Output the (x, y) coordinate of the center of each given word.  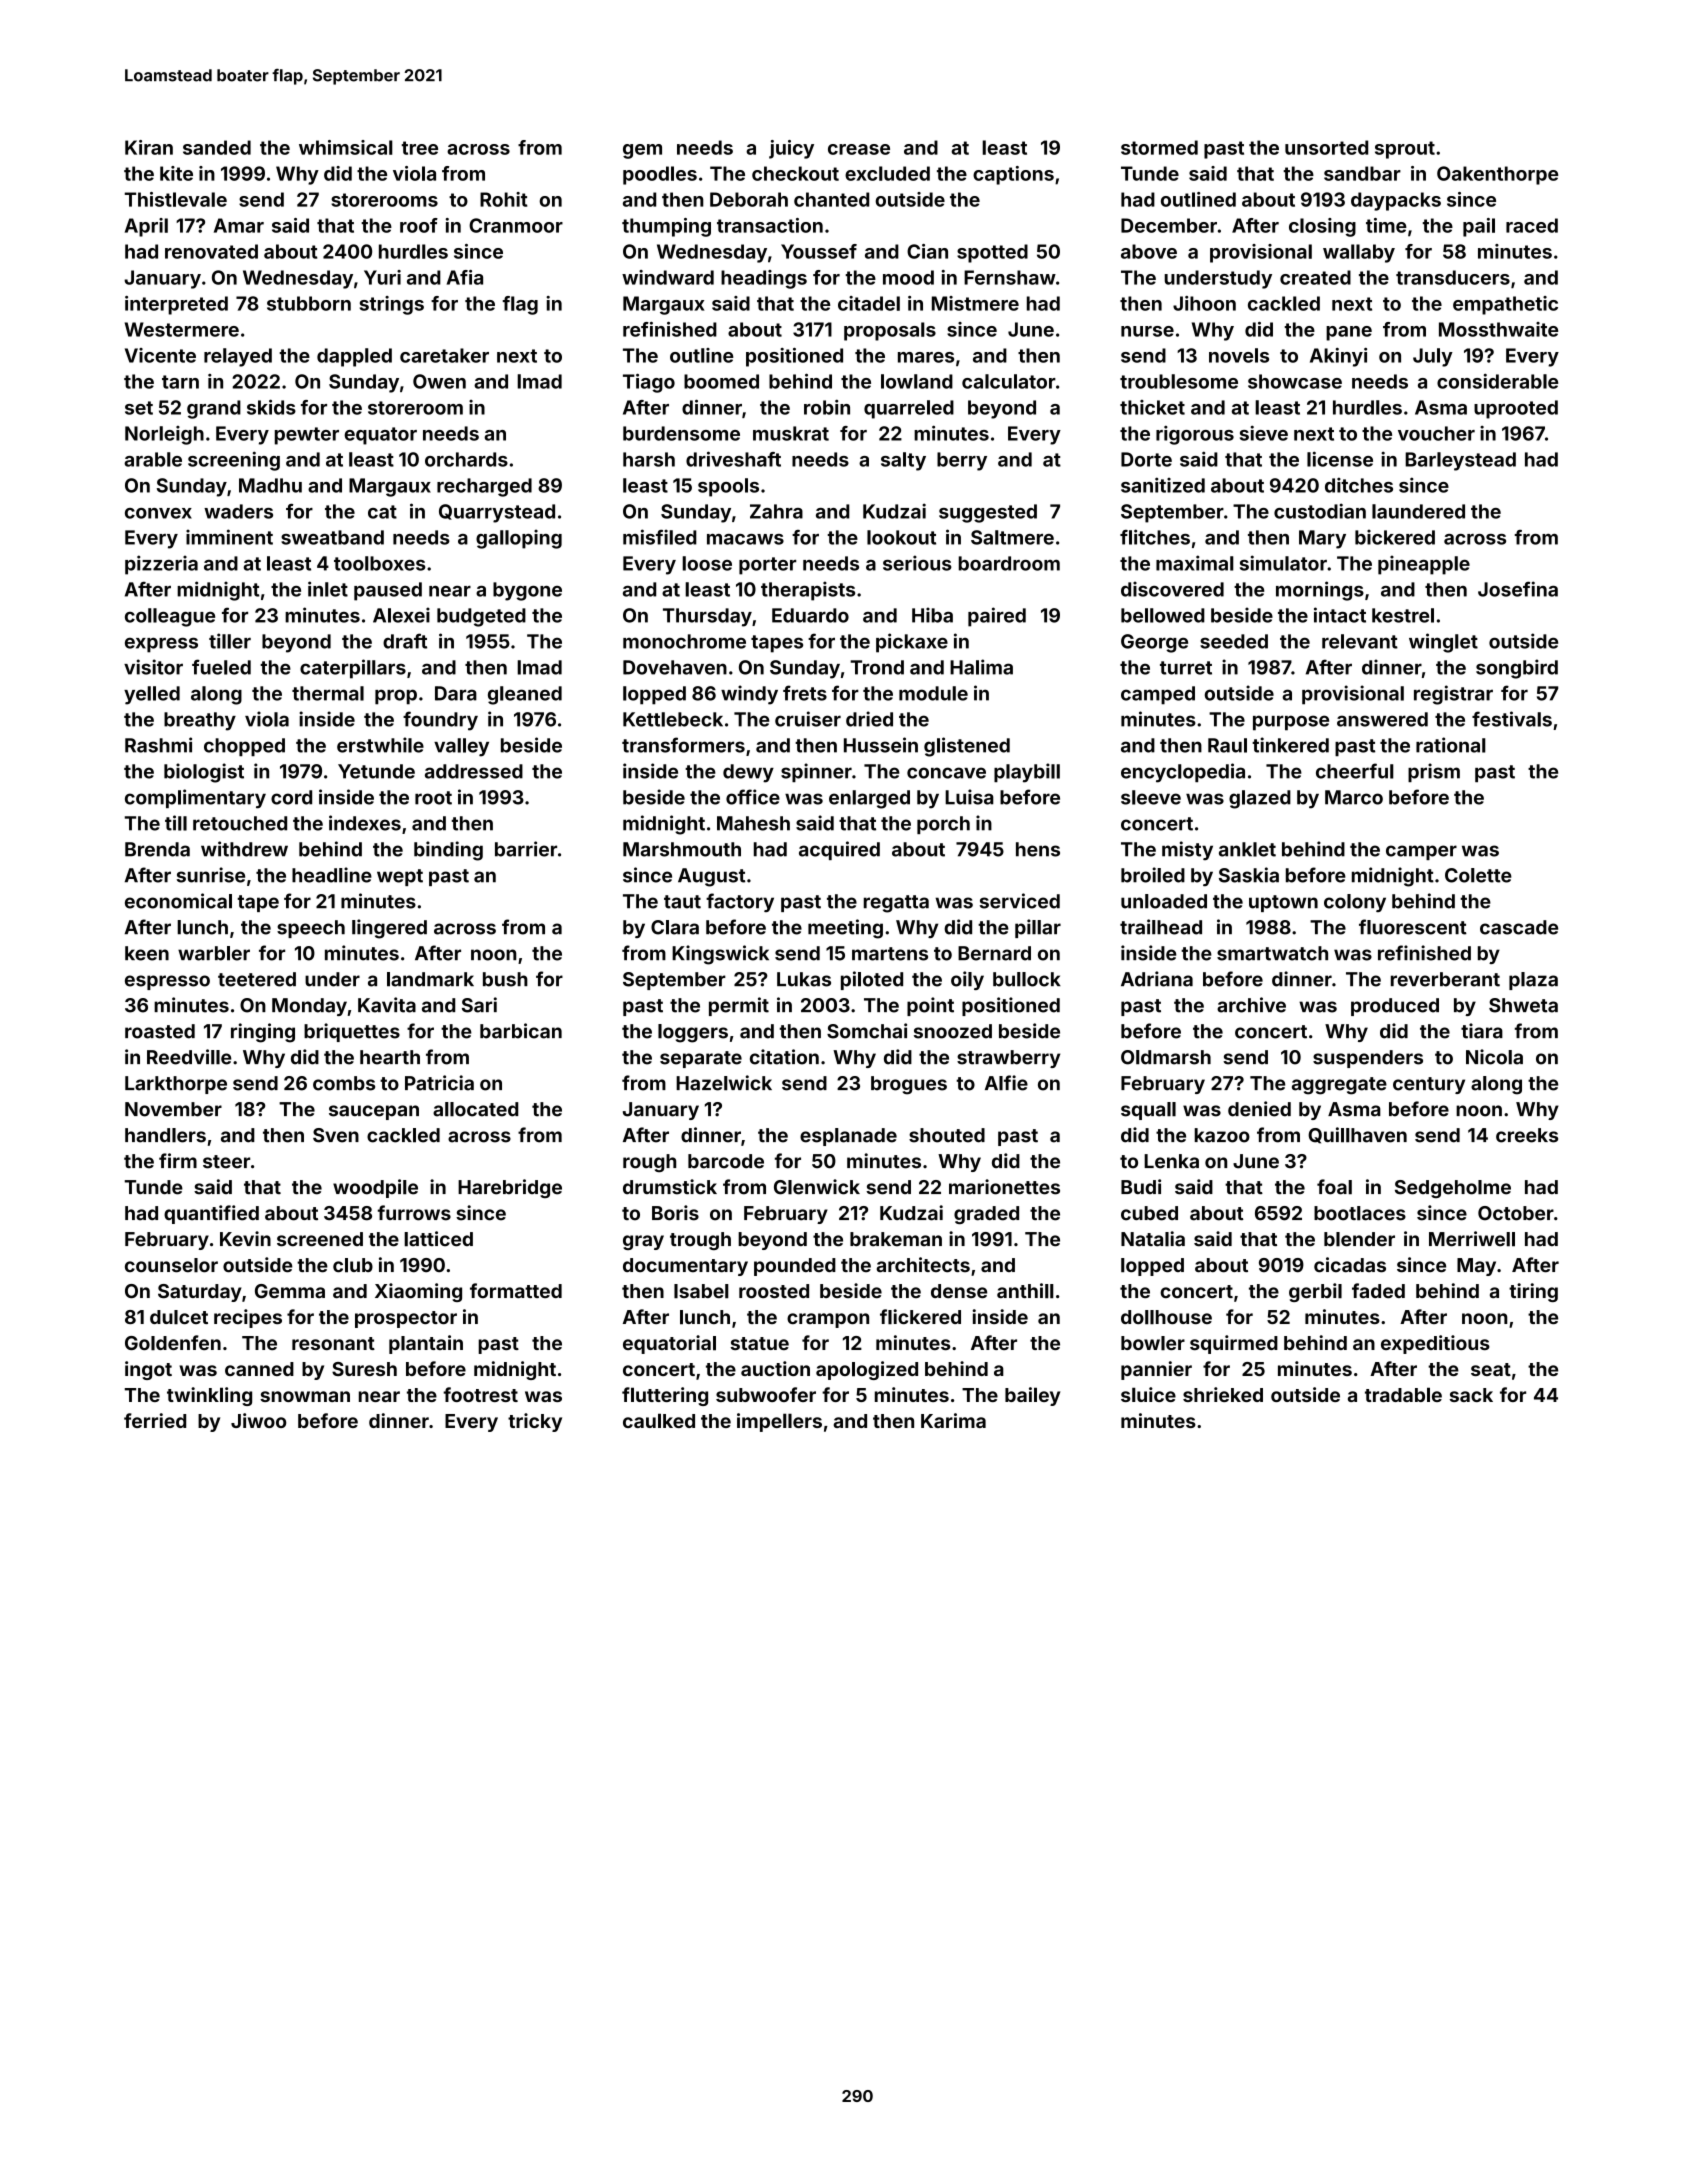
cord (291, 797)
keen (147, 953)
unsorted (1326, 147)
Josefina (1518, 589)
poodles (660, 175)
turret (1186, 668)
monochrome (684, 641)
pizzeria (161, 565)
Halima (981, 667)
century (1429, 1085)
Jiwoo (258, 1420)
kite (176, 173)
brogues (909, 1085)
